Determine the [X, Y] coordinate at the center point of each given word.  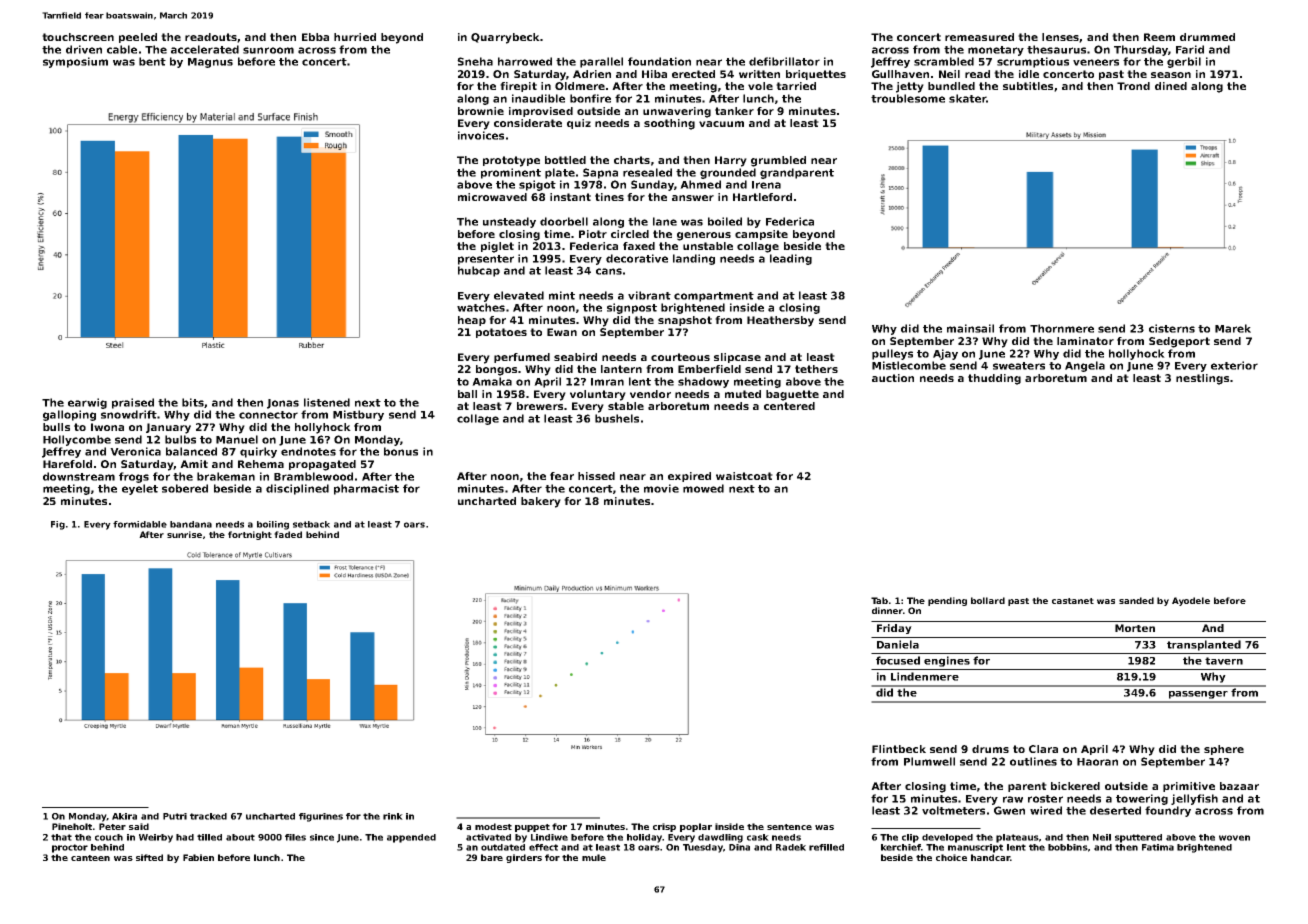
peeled [138, 38]
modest [493, 826]
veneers [1096, 62]
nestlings [1202, 379]
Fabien [198, 857]
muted [743, 394]
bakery [541, 502]
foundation [659, 61]
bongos [496, 370]
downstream [79, 476]
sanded [1136, 600]
